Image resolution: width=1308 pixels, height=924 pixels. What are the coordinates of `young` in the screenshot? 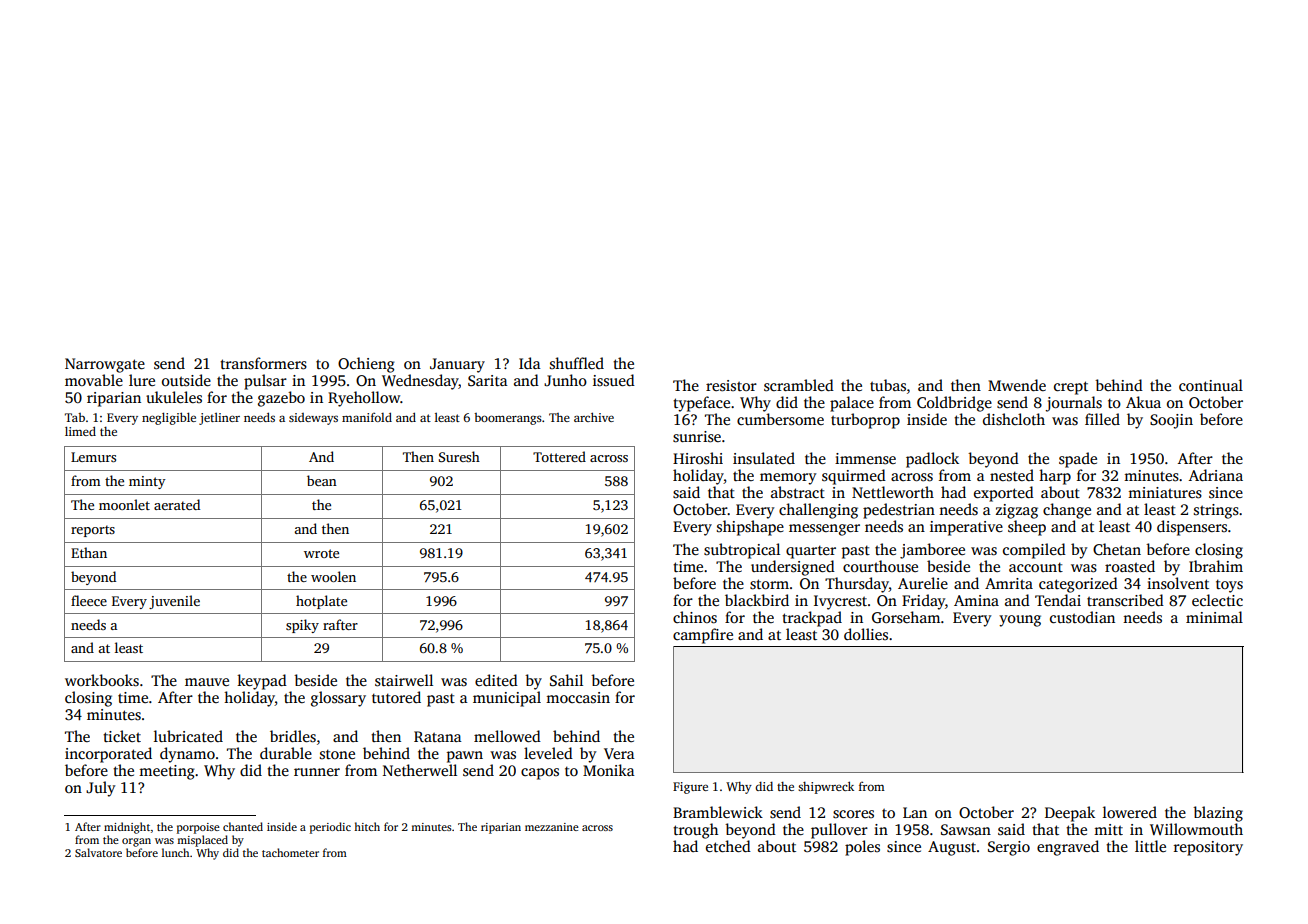 It's located at (1020, 621).
